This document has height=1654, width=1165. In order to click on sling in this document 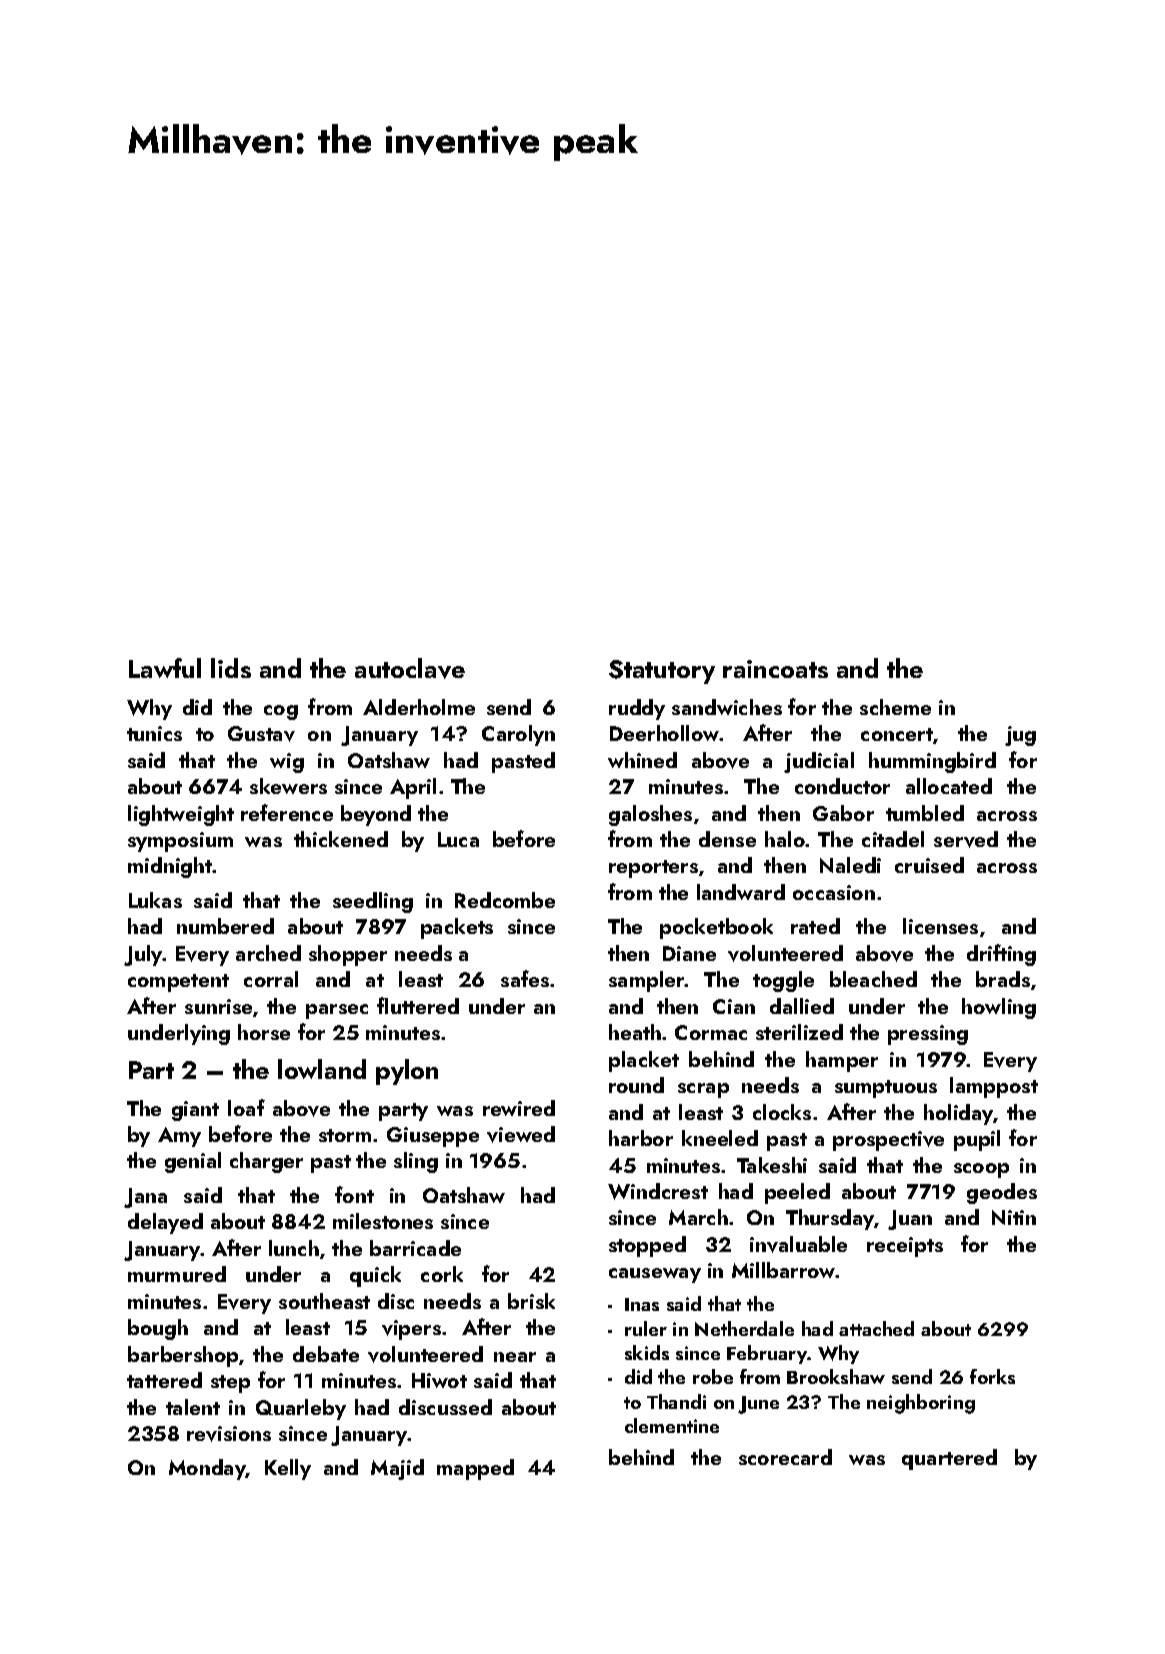, I will do `click(416, 1162)`.
